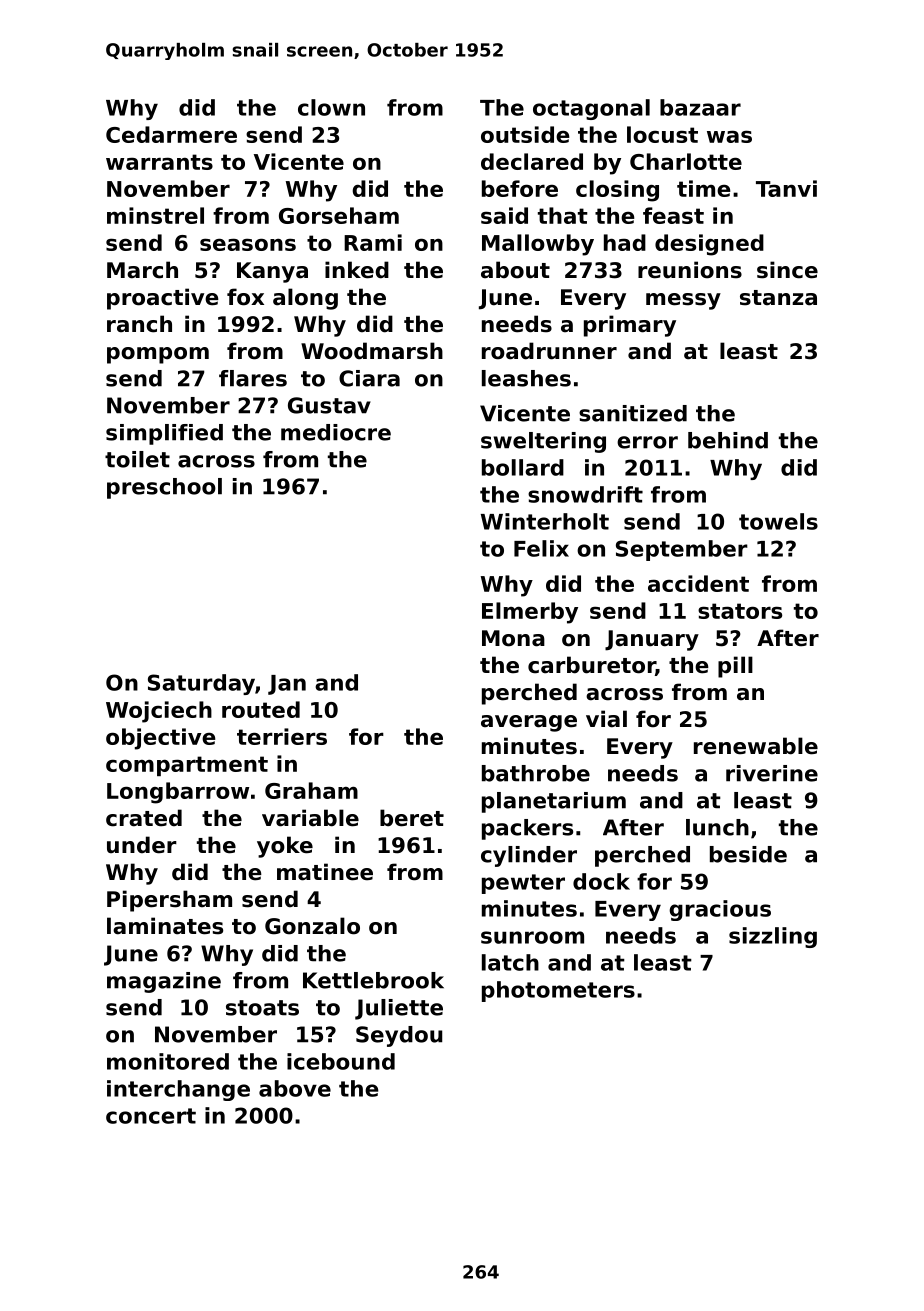 Image resolution: width=924 pixels, height=1311 pixels. Describe the element at coordinates (282, 736) in the page. I see `terriers` at that location.
